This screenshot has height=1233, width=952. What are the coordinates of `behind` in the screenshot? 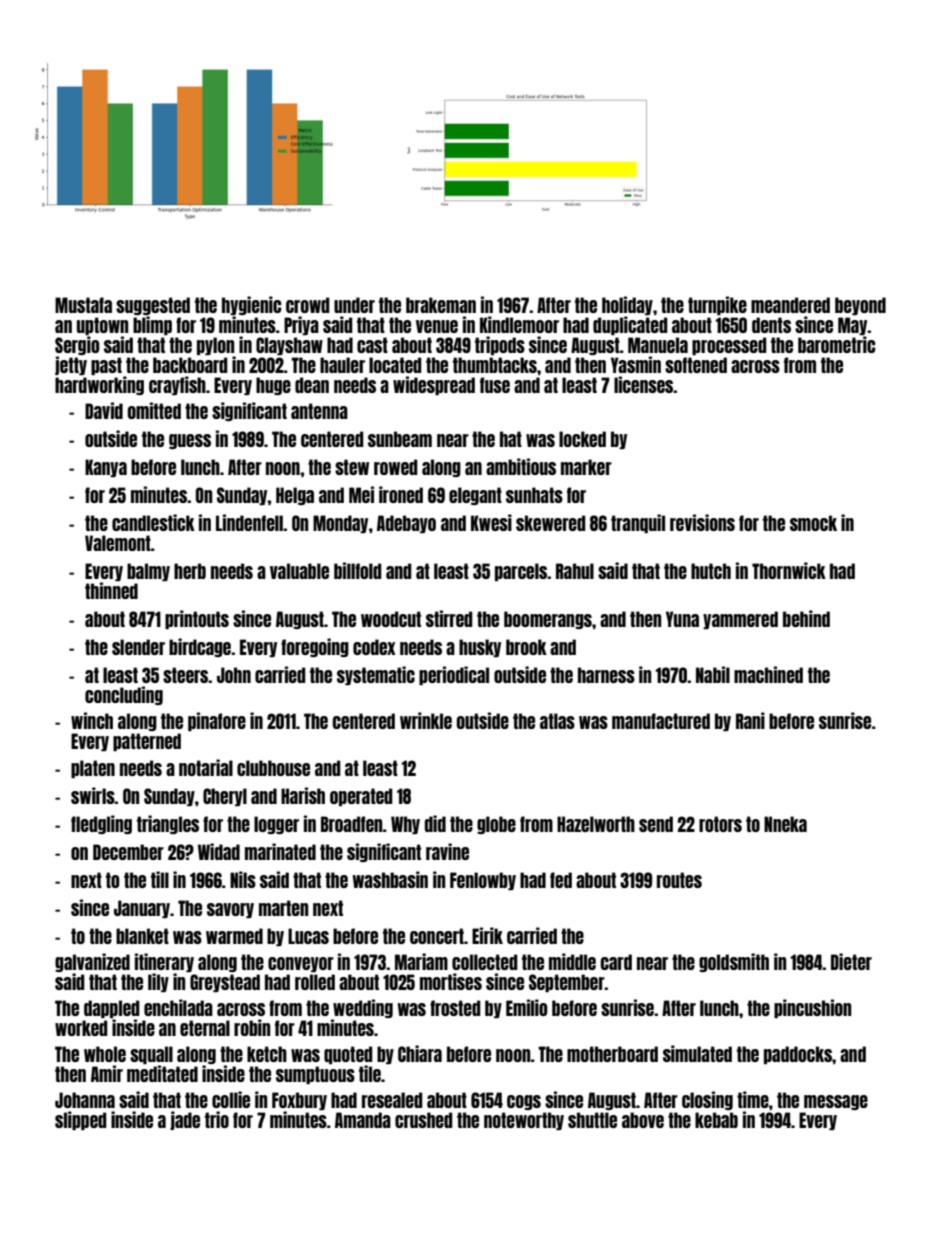 It's located at (806, 618).
